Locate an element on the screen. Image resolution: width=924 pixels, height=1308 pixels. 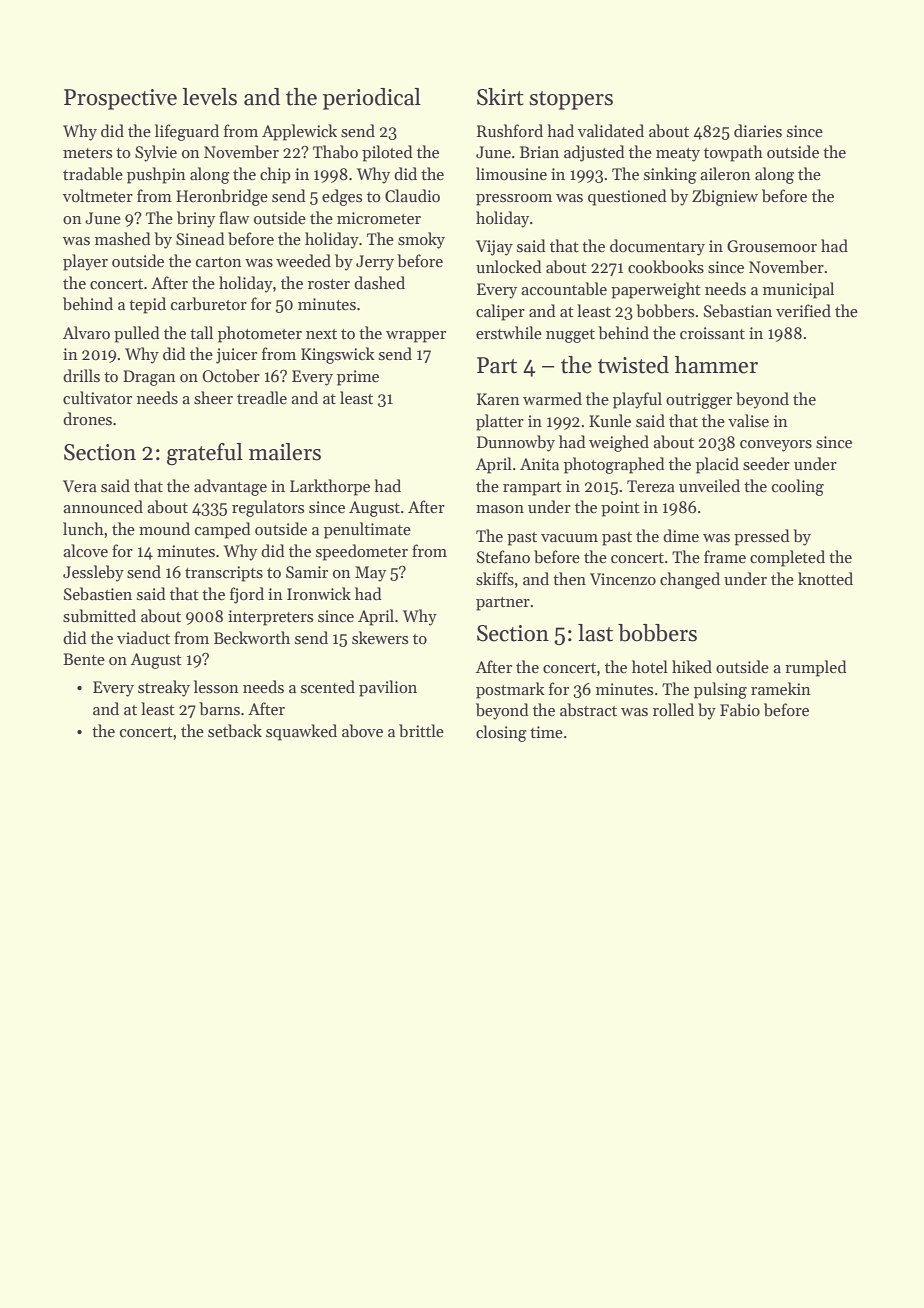
submitted is located at coordinates (99, 616).
